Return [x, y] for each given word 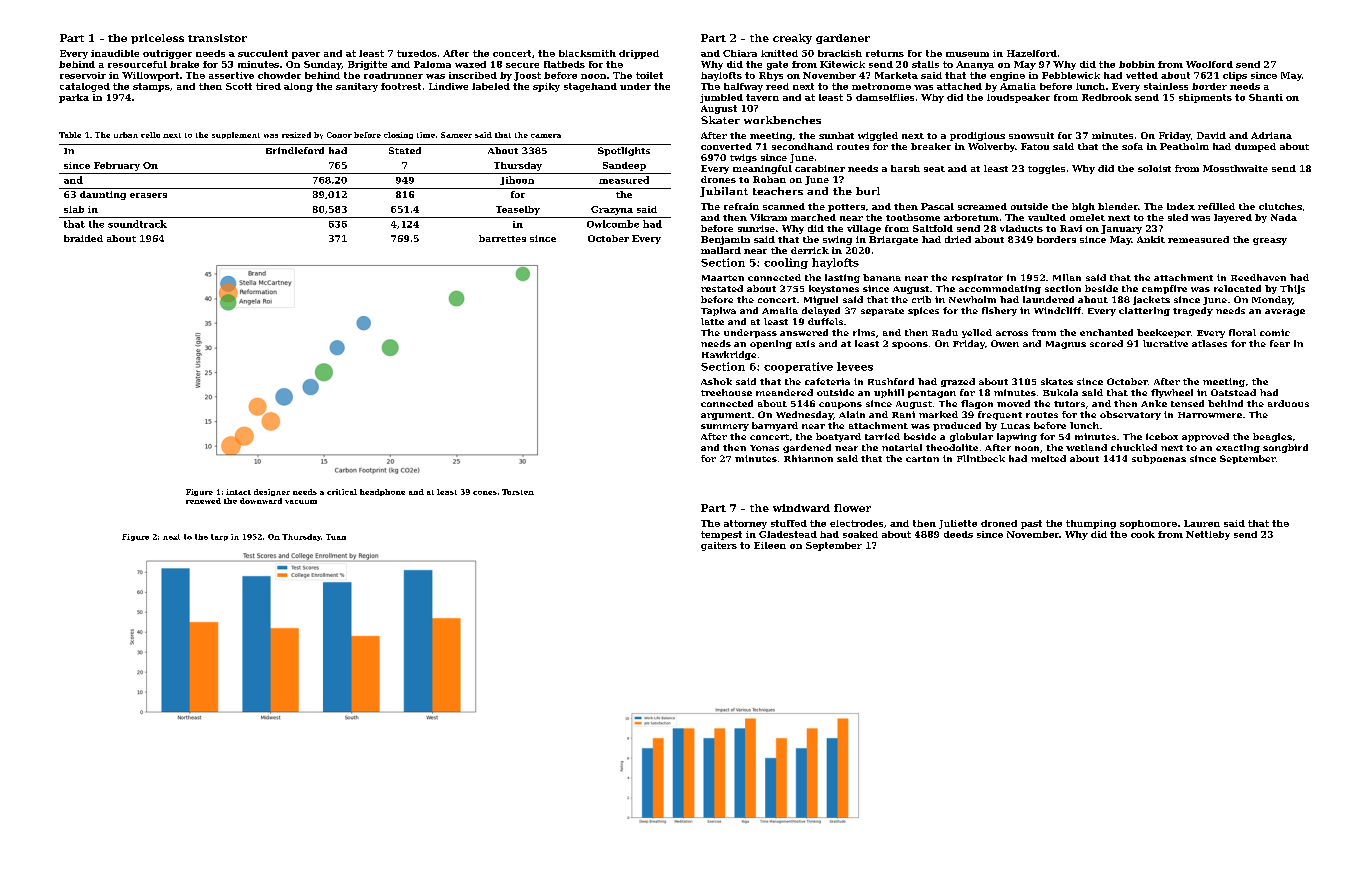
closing [398, 135]
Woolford [1209, 64]
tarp [219, 537]
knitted [779, 53]
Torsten [518, 492]
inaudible [115, 53]
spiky [546, 87]
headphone [382, 492]
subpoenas [1159, 459]
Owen [1005, 343]
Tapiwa [718, 311]
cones [485, 493]
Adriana [1271, 135]
